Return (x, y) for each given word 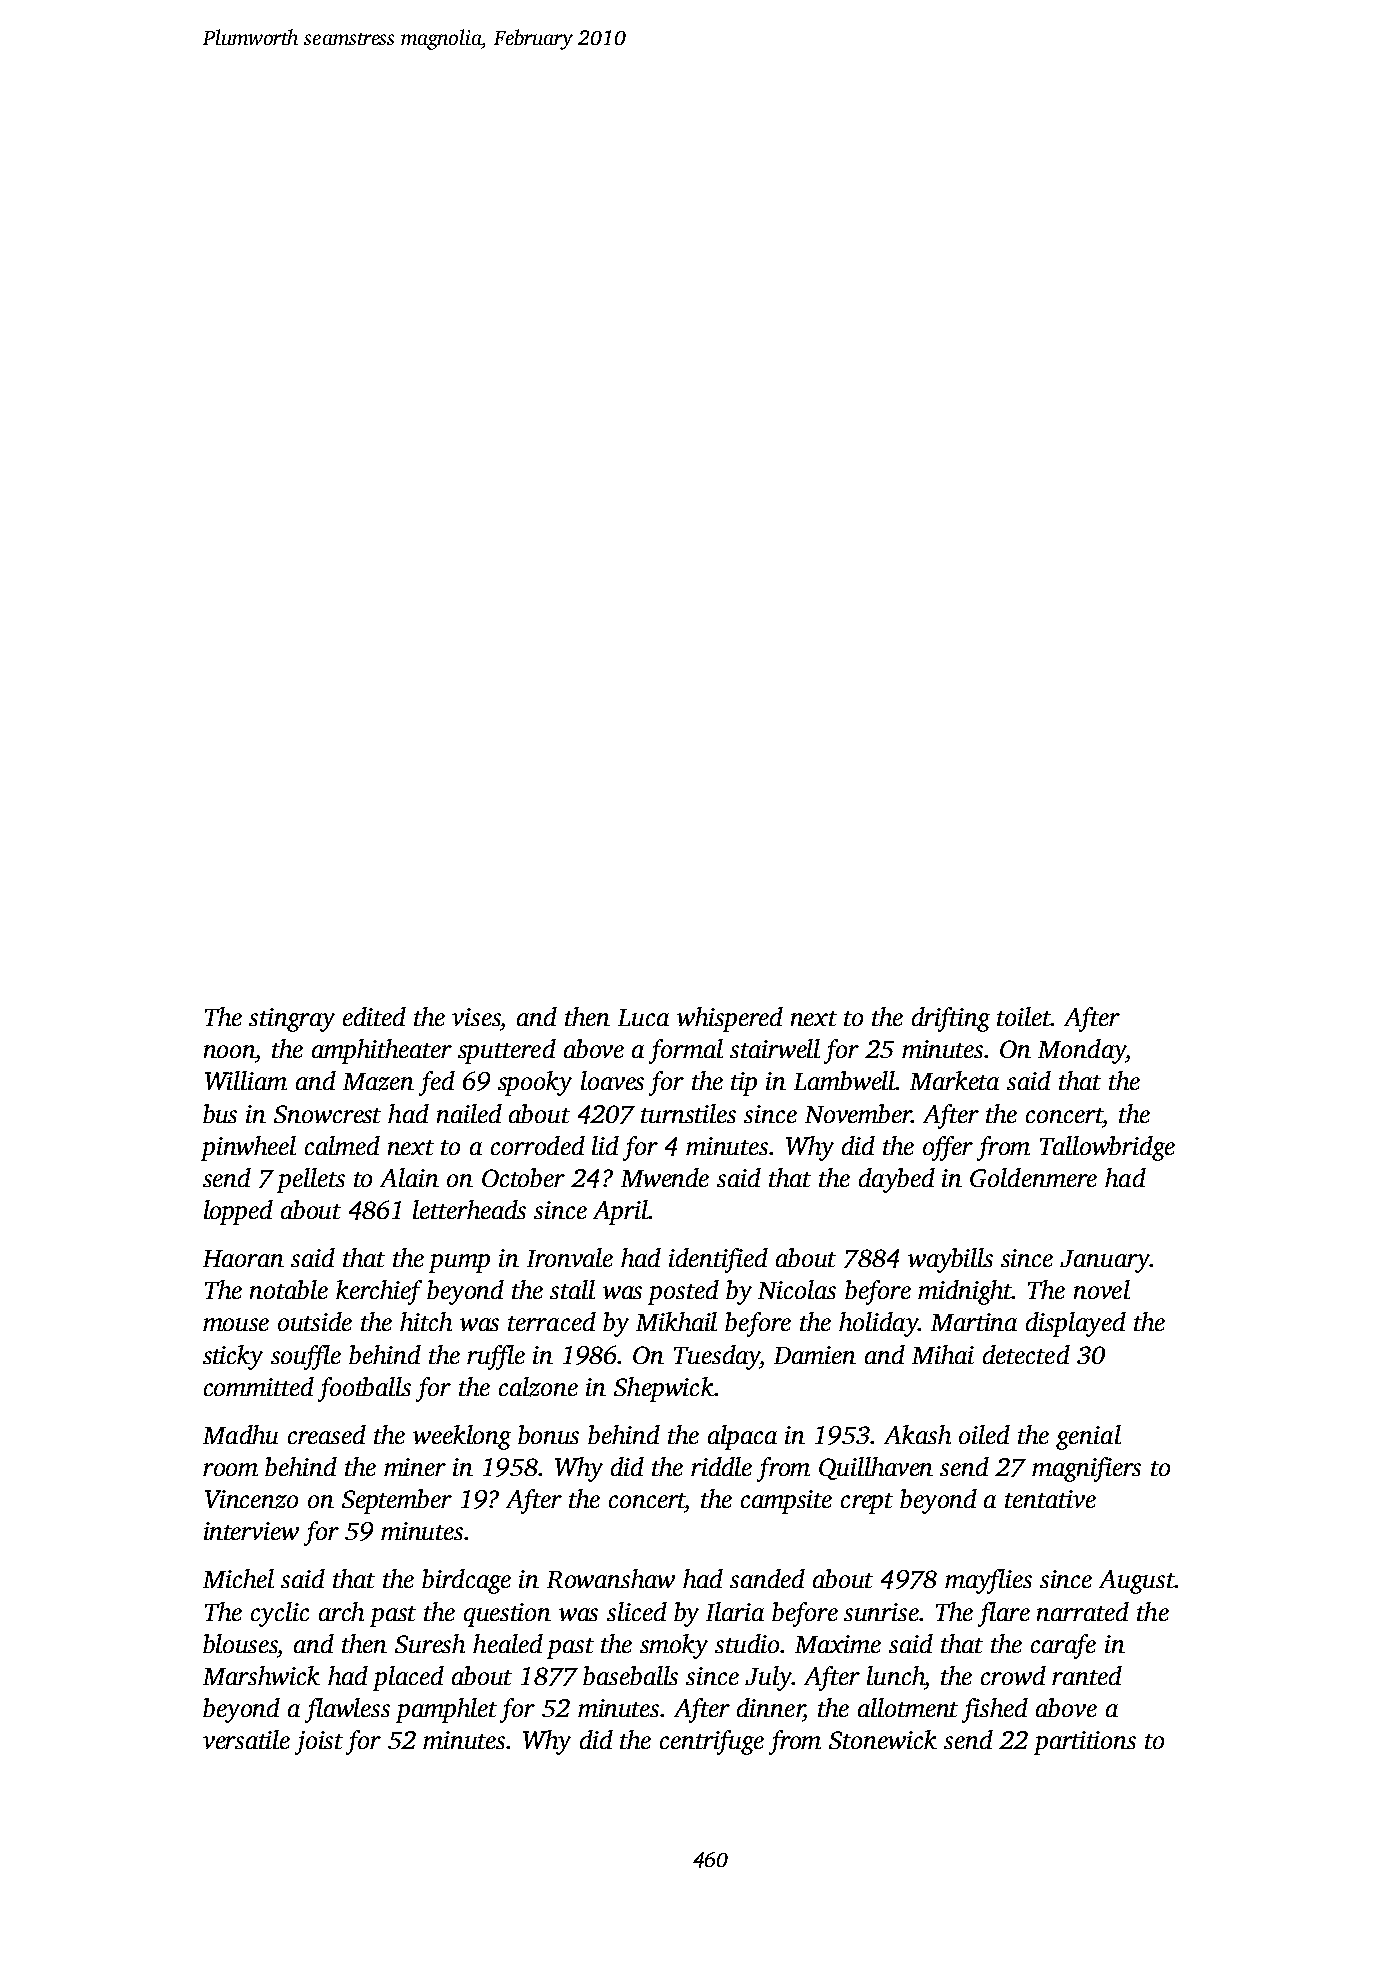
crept (867, 1503)
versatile (246, 1739)
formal (686, 1051)
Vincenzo (251, 1499)
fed (437, 1083)
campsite (786, 1502)
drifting (951, 1019)
